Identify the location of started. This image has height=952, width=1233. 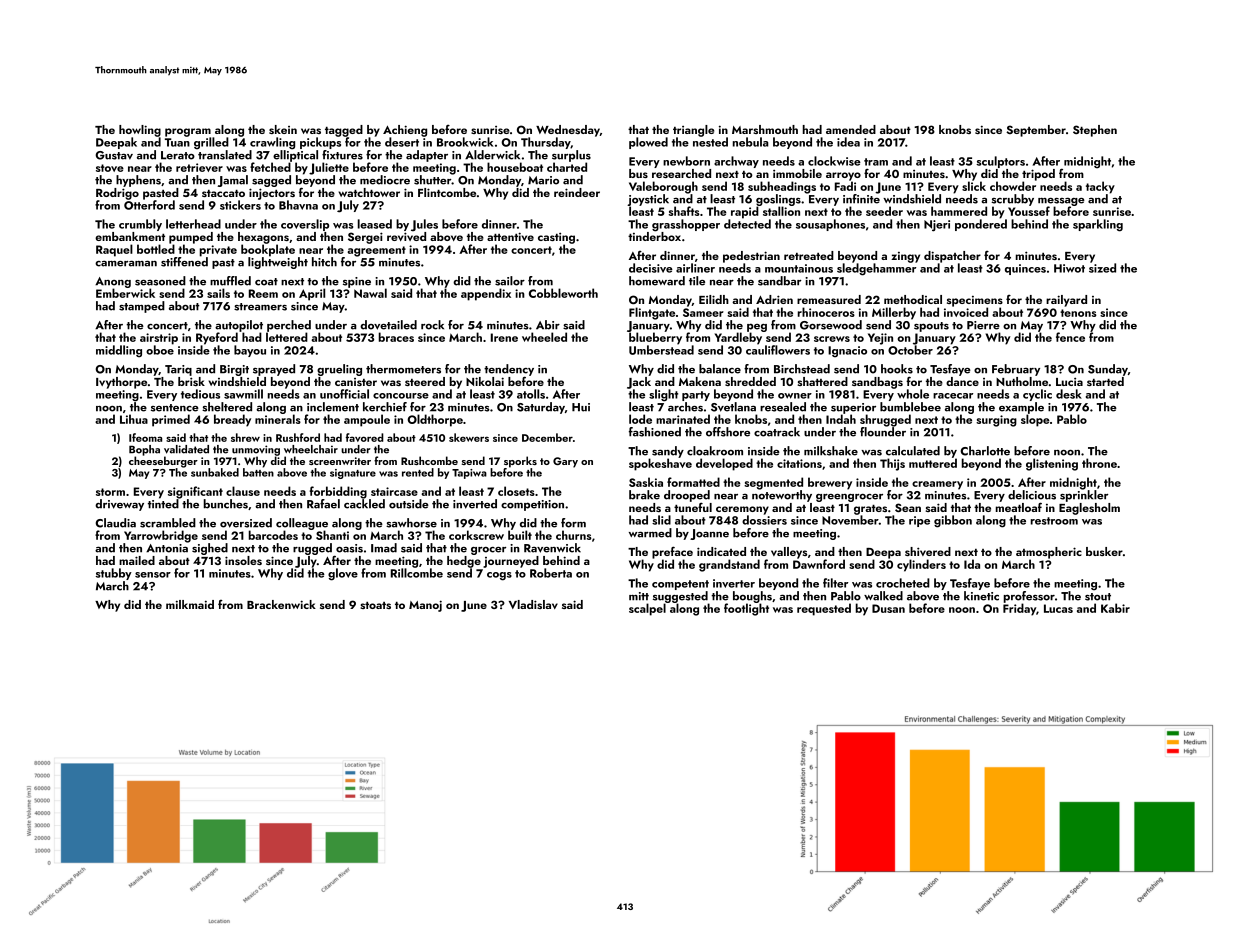
(1105, 381).
